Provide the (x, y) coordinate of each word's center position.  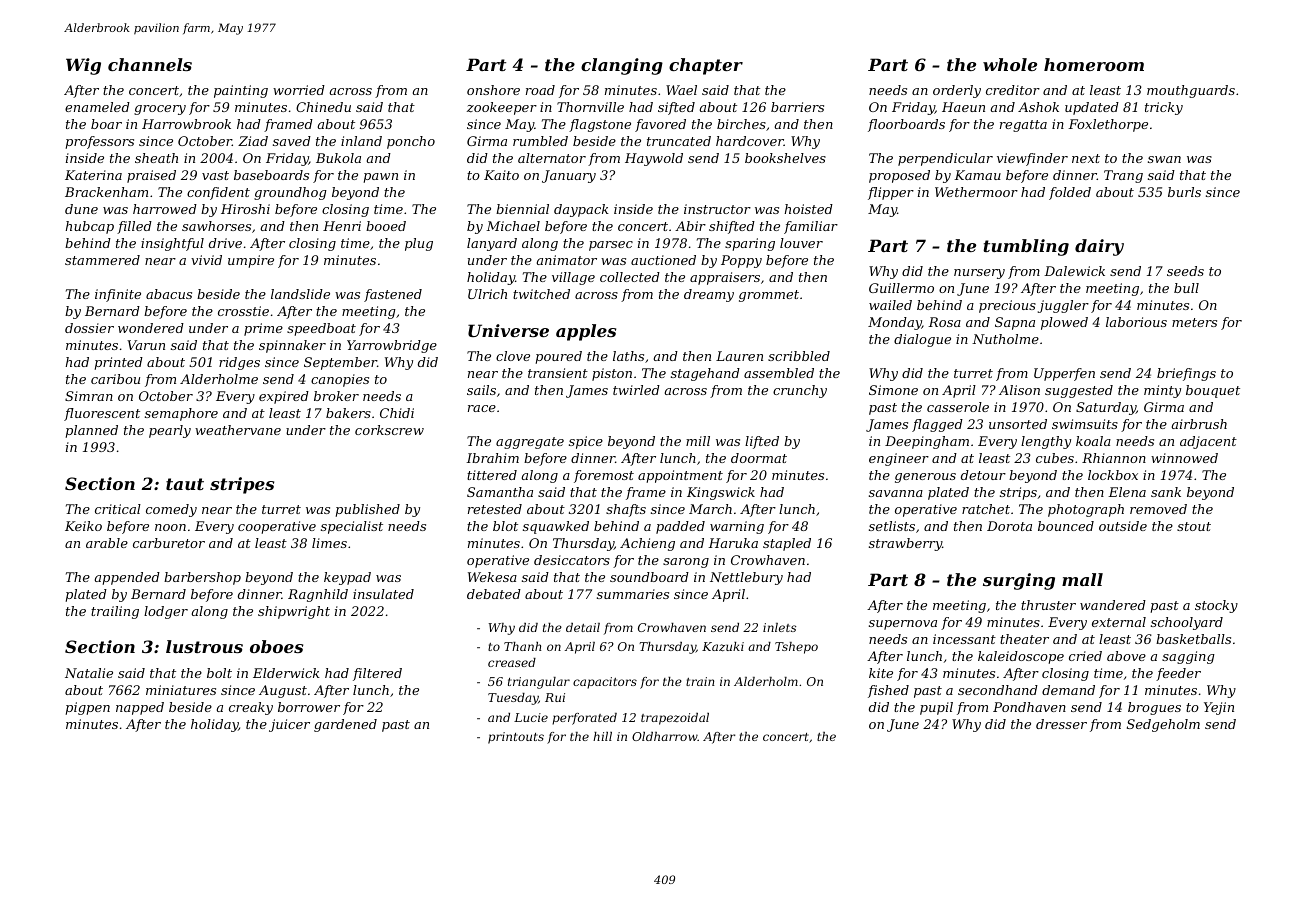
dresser (1061, 724)
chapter (706, 66)
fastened (393, 295)
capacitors (605, 683)
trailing (115, 612)
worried (299, 90)
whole (1010, 64)
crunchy (800, 391)
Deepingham (927, 442)
